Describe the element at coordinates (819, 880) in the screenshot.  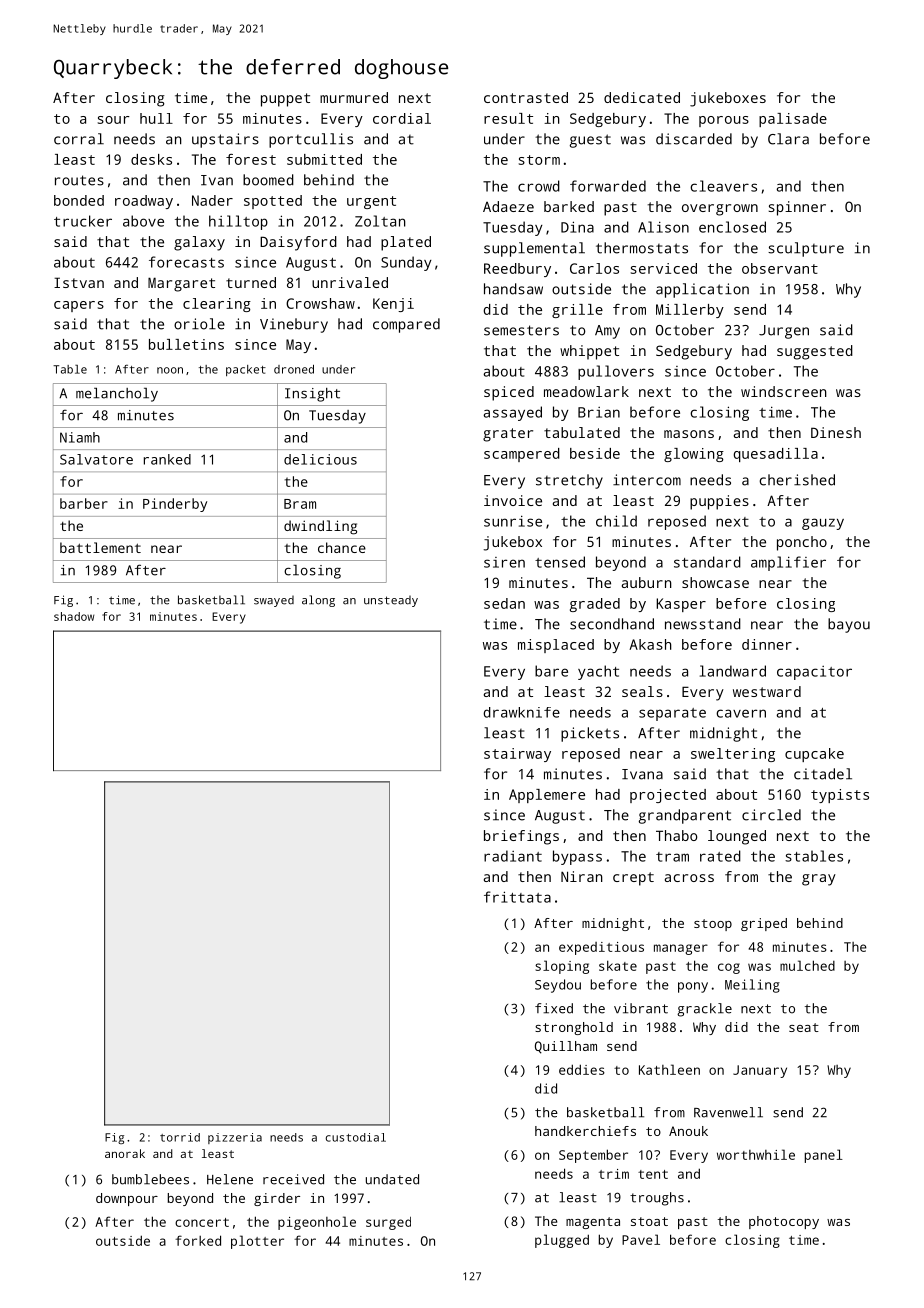
I see `gray` at that location.
